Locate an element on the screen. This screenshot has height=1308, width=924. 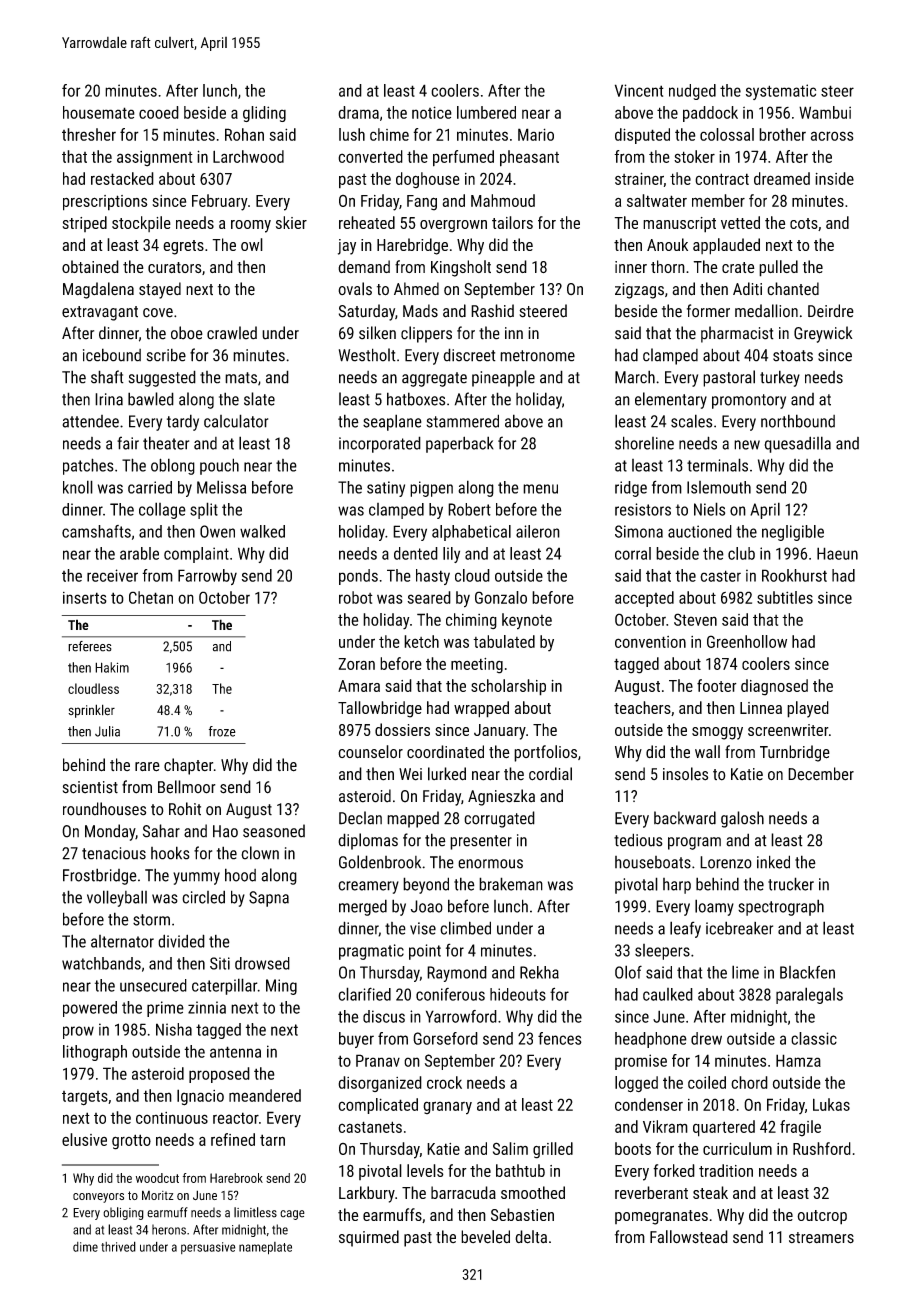
negligible is located at coordinates (793, 533).
